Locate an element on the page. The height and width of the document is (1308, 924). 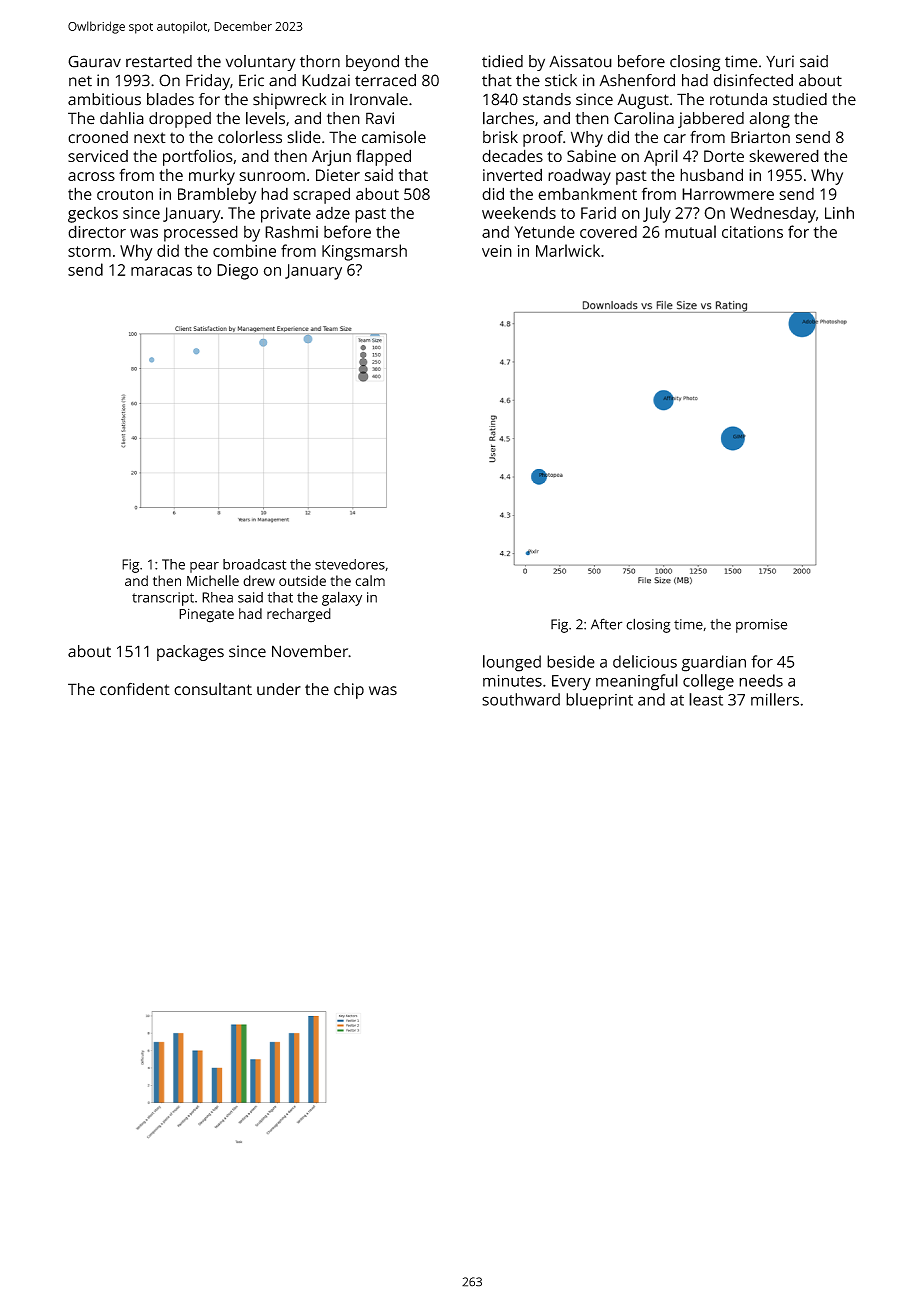
confident is located at coordinates (135, 689).
